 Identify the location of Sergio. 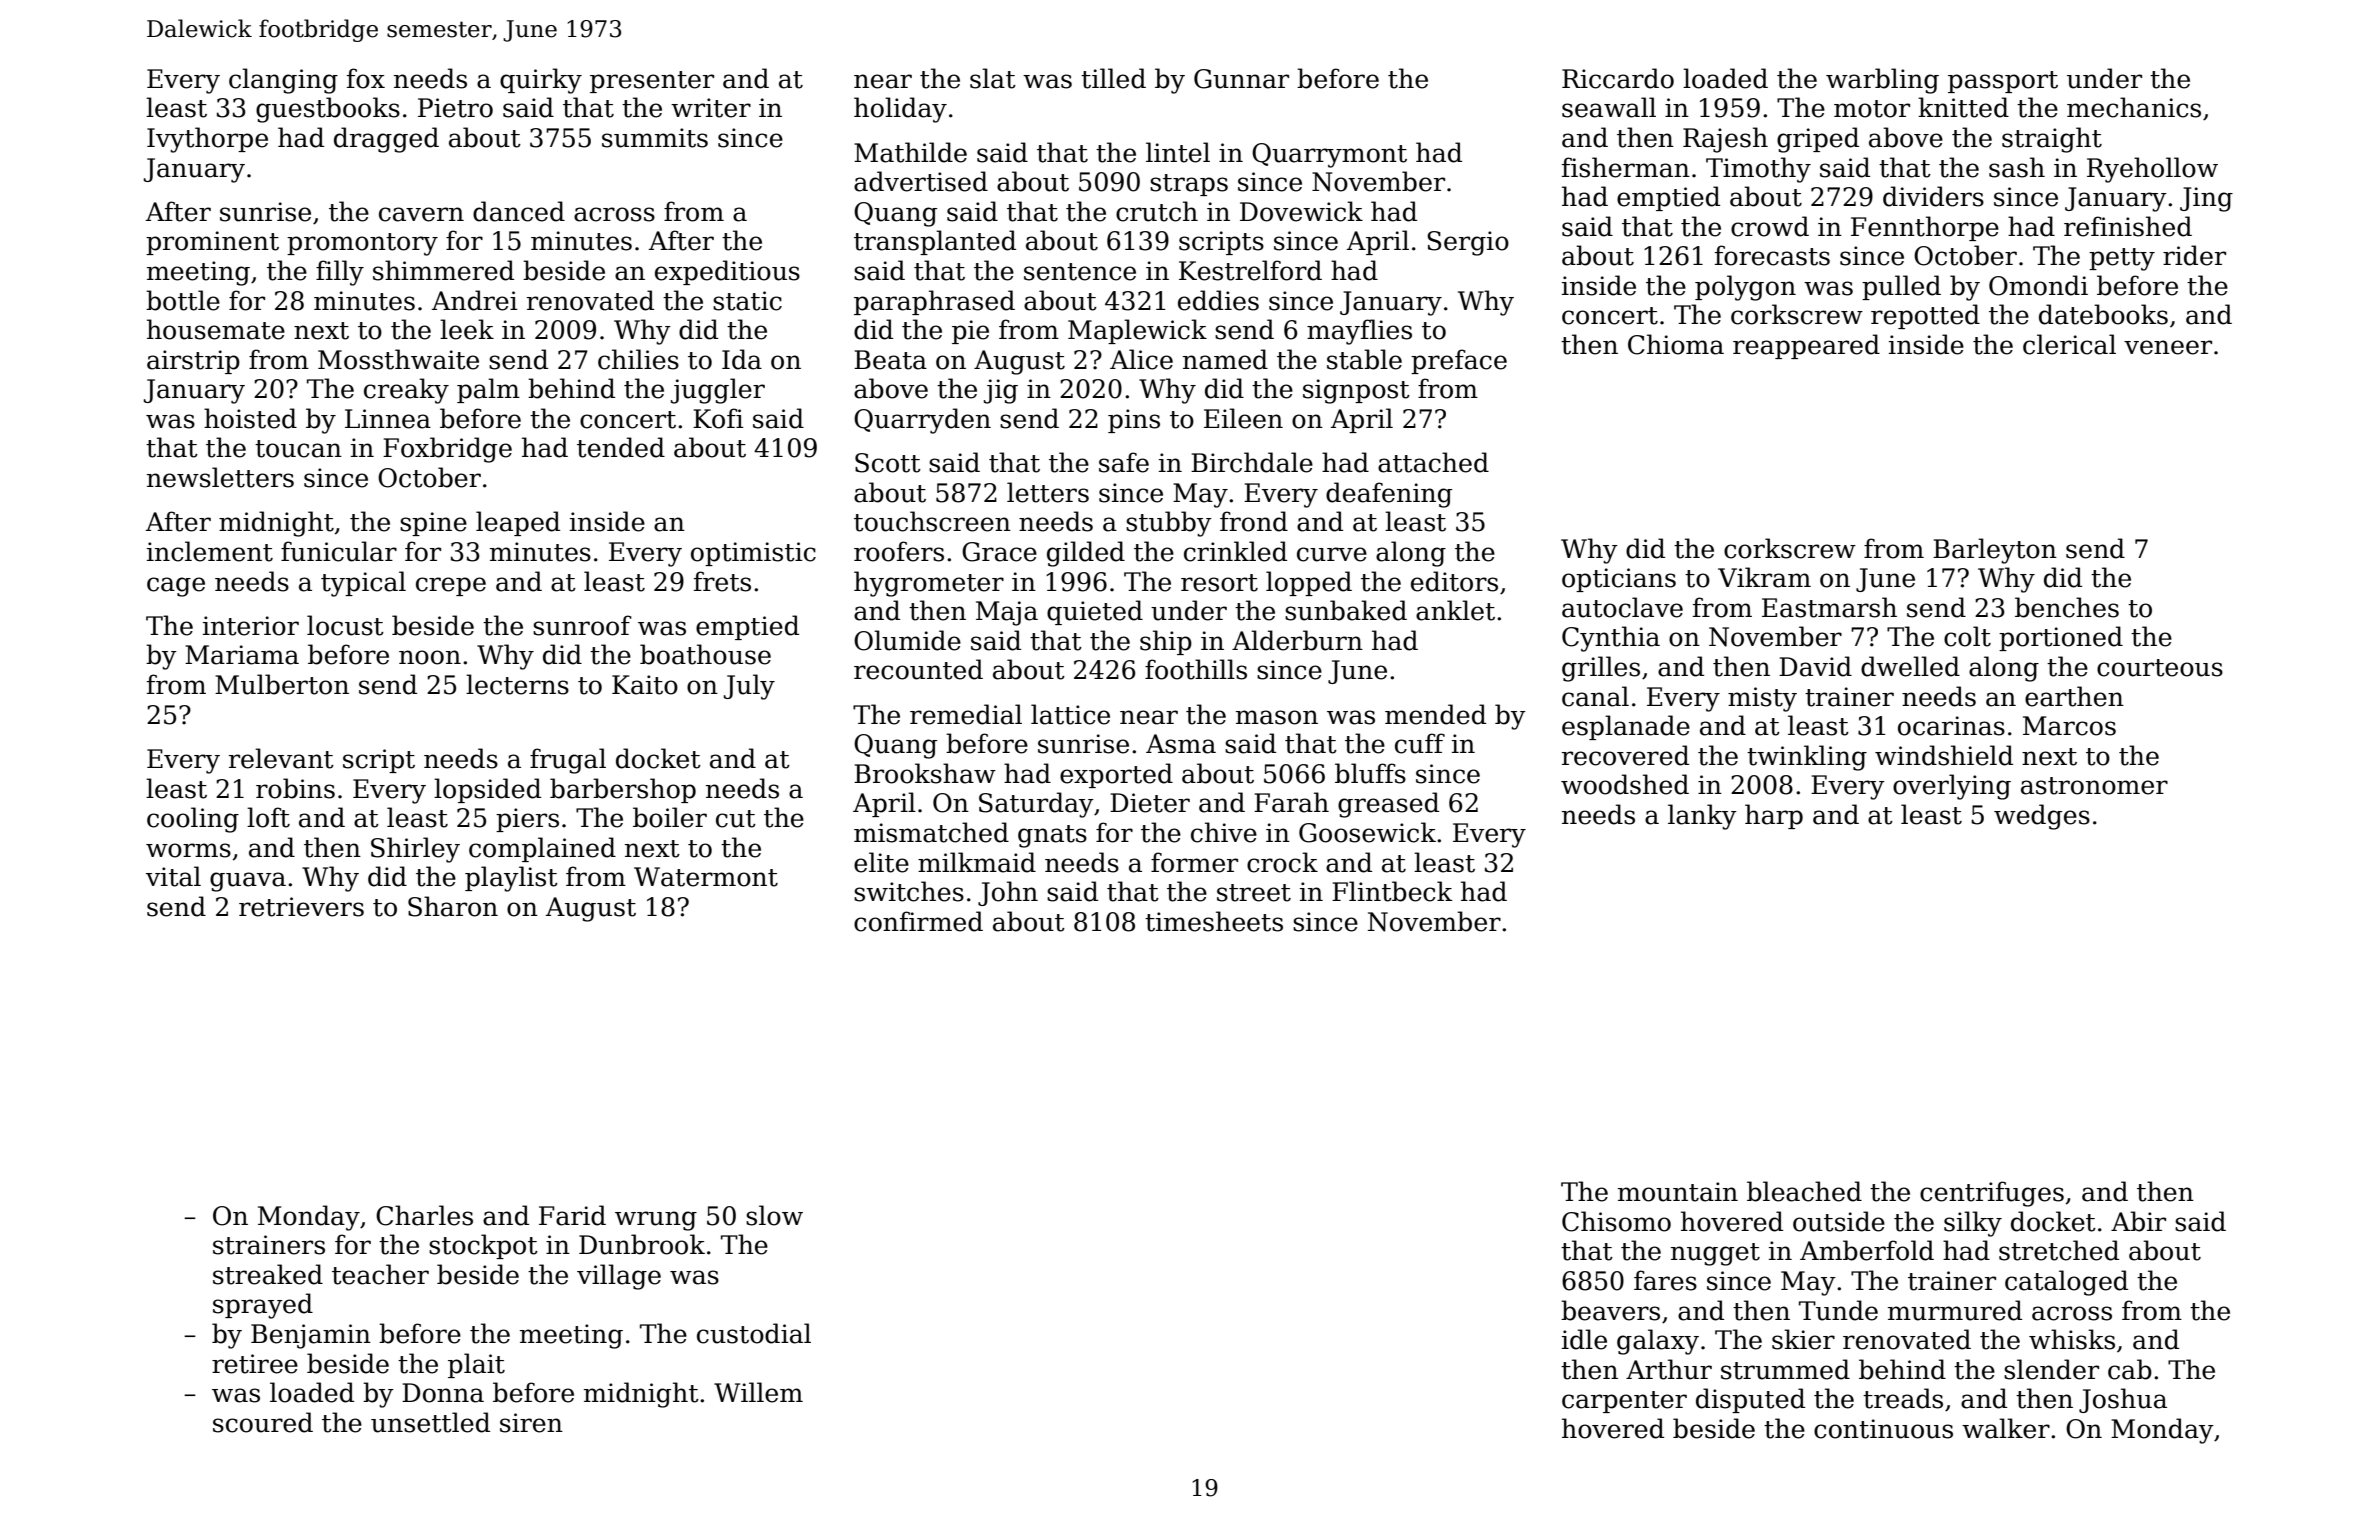
(1468, 243).
